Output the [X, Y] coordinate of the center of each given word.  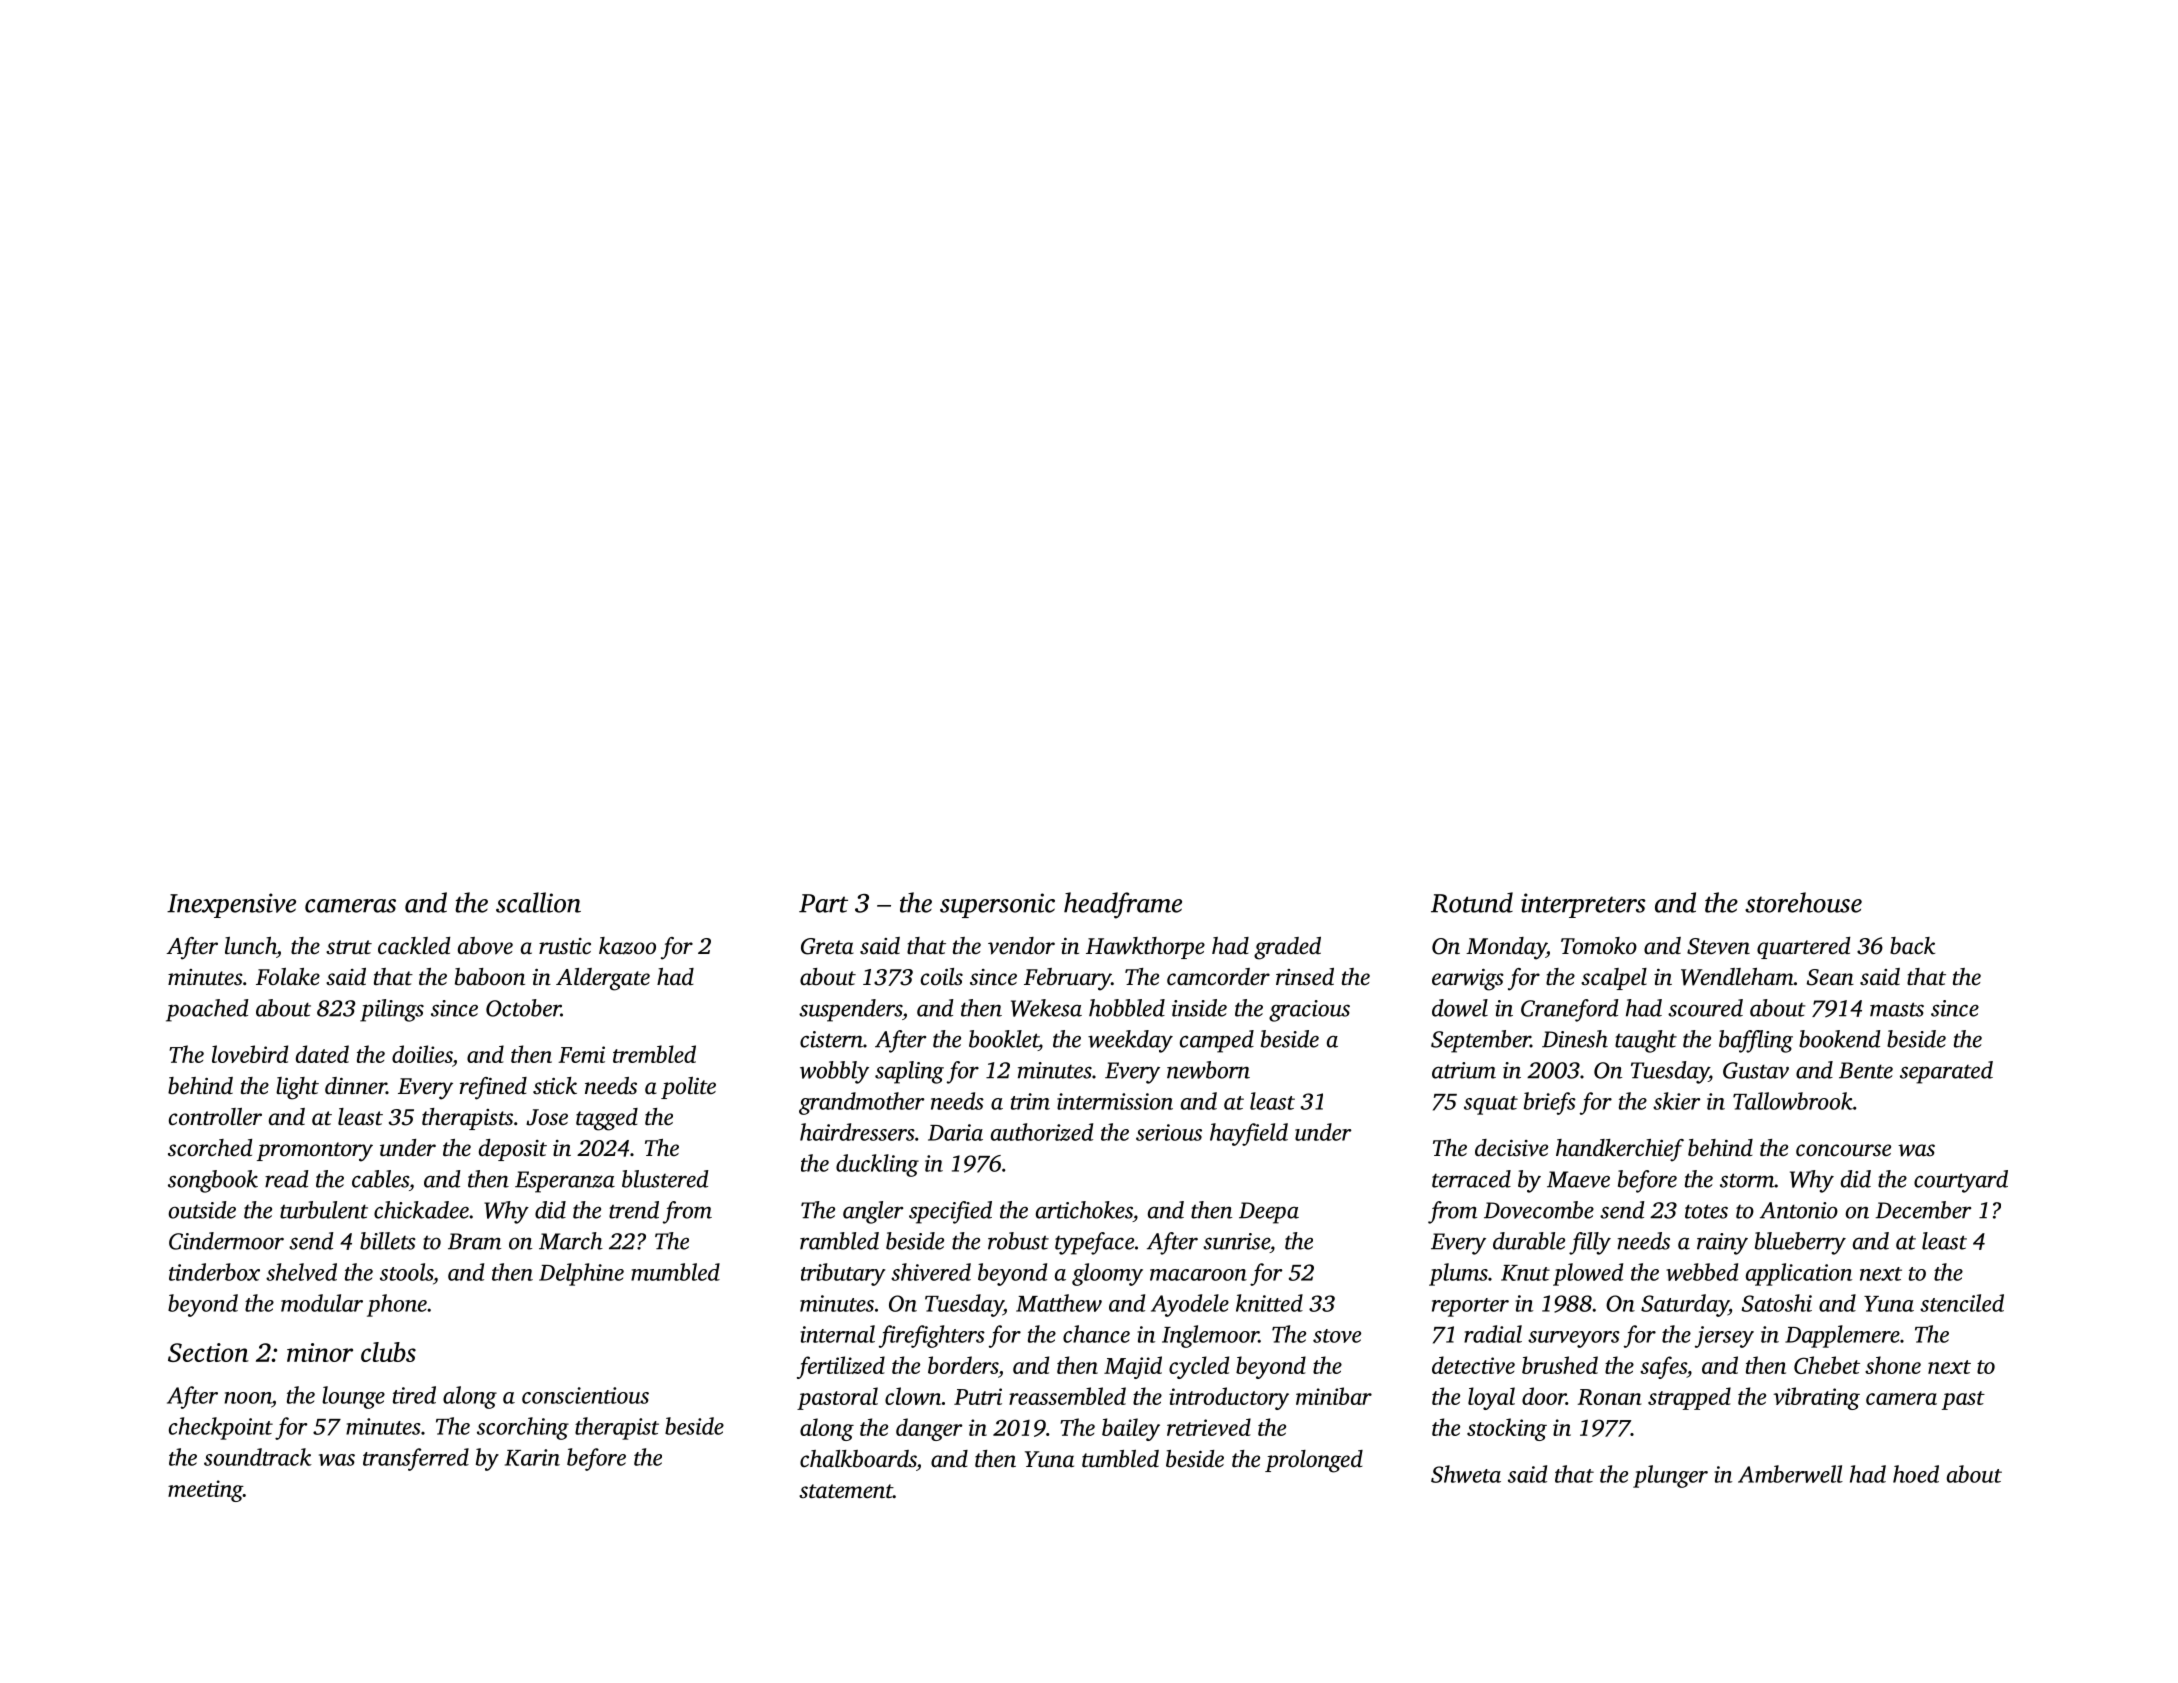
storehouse [1803, 902]
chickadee [421, 1210]
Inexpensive [231, 905]
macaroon [1198, 1275]
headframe [1123, 905]
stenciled [1962, 1303]
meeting [205, 1491]
